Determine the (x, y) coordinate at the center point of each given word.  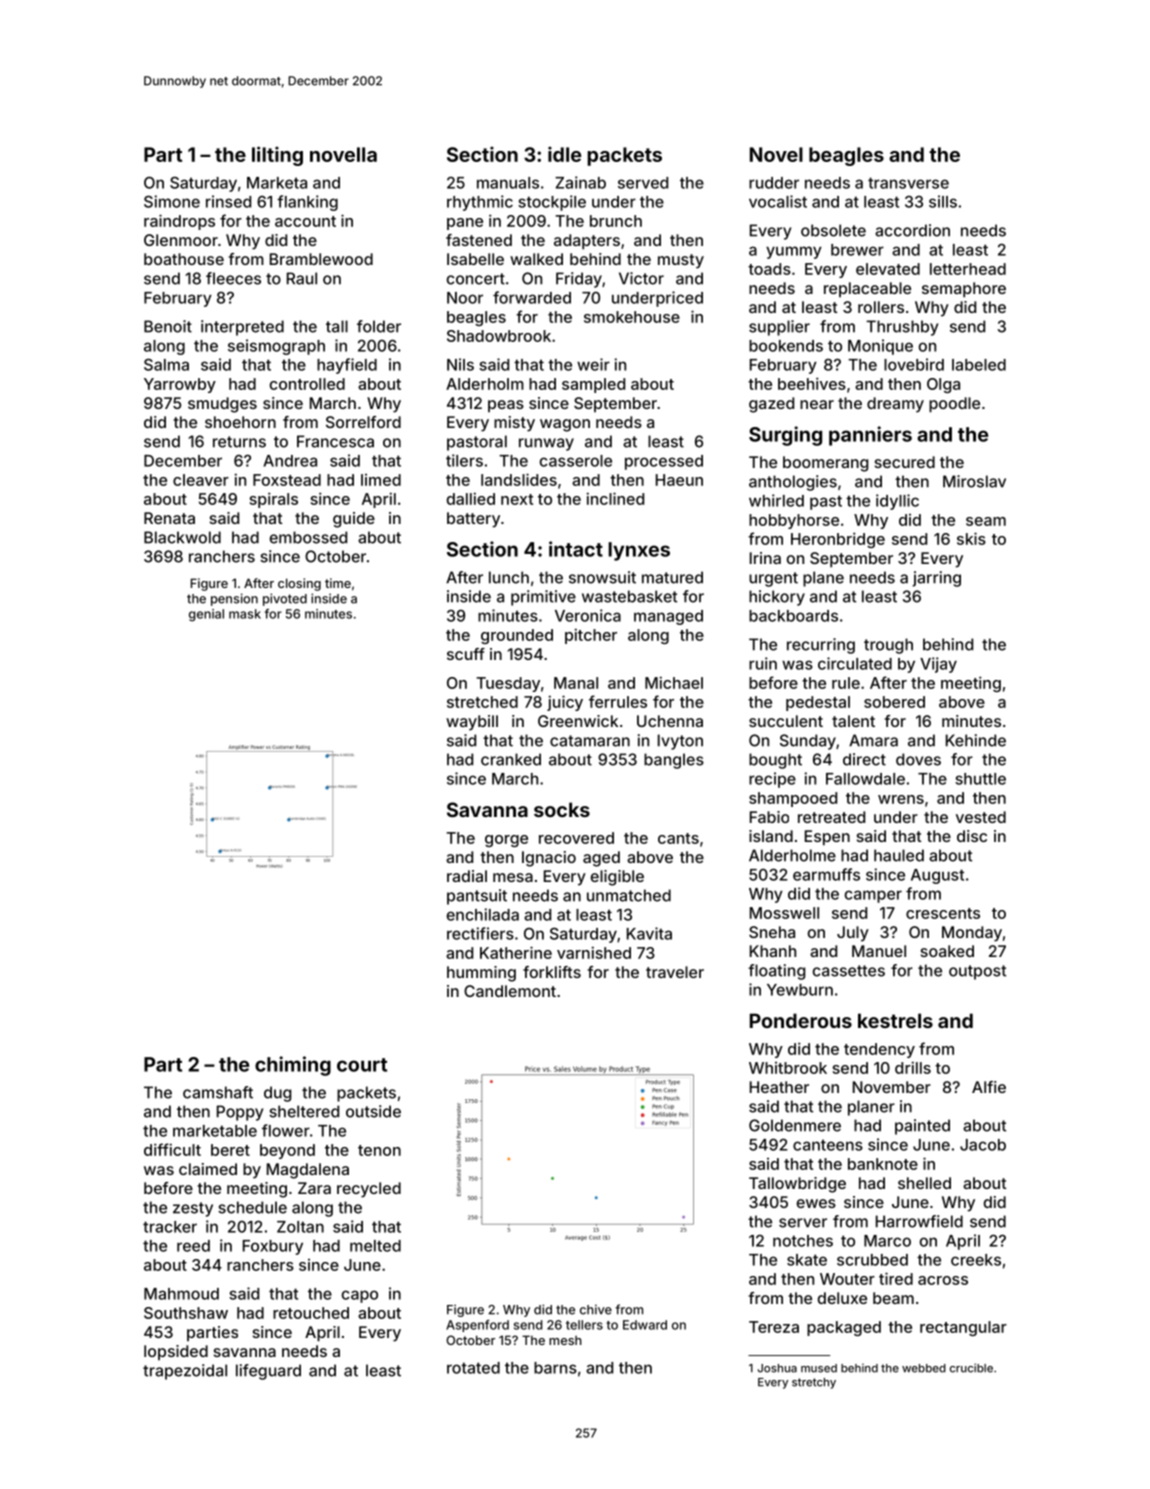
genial (206, 615)
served (643, 183)
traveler (675, 972)
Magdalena (308, 1171)
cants (678, 838)
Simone (172, 201)
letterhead (968, 269)
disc (972, 836)
